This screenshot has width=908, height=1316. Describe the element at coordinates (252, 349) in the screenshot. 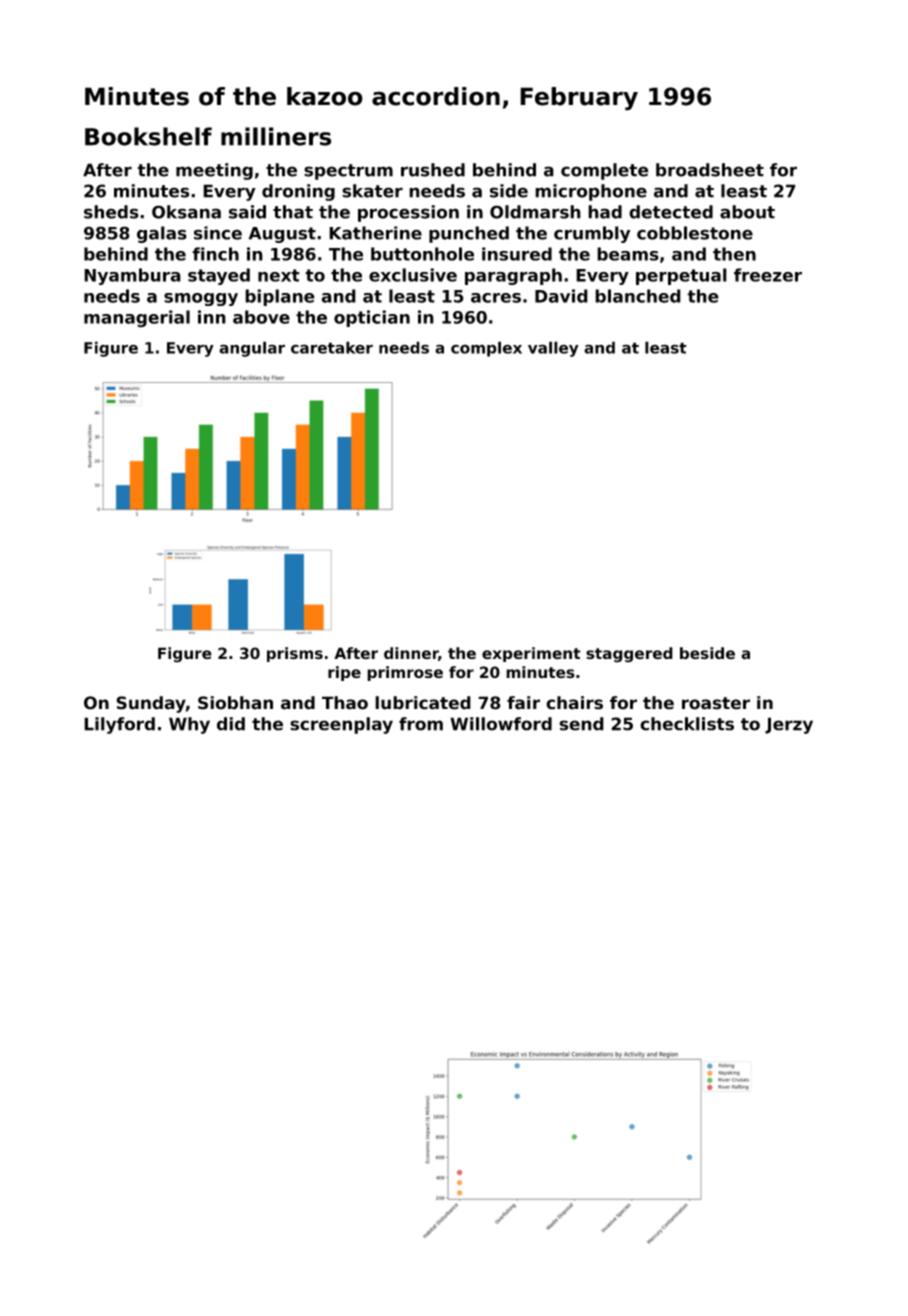

I see `angular` at that location.
